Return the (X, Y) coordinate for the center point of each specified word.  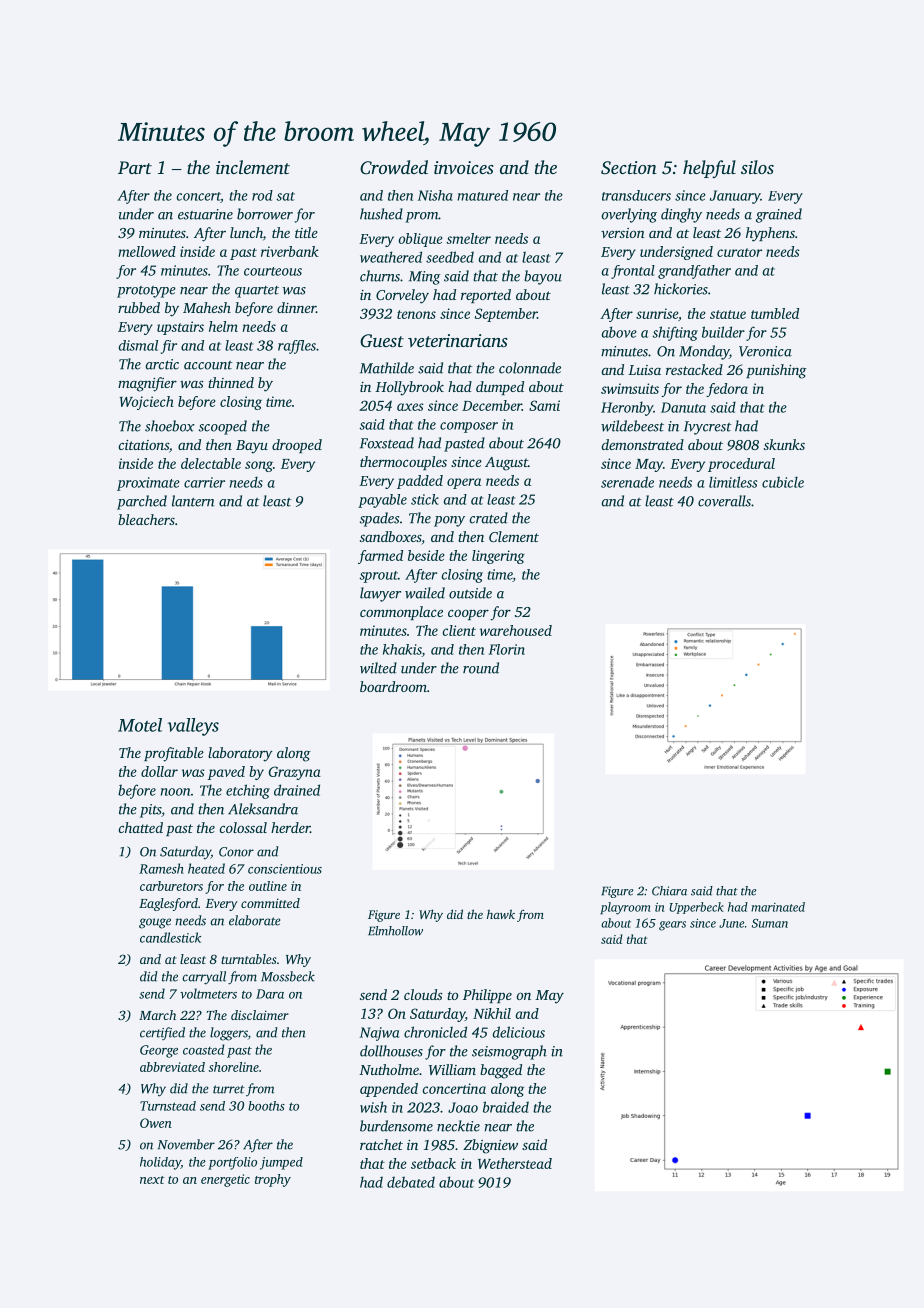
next (152, 1180)
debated (411, 1182)
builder (723, 332)
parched (142, 502)
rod (262, 195)
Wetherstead (515, 1163)
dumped (500, 388)
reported (486, 296)
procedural (741, 465)
